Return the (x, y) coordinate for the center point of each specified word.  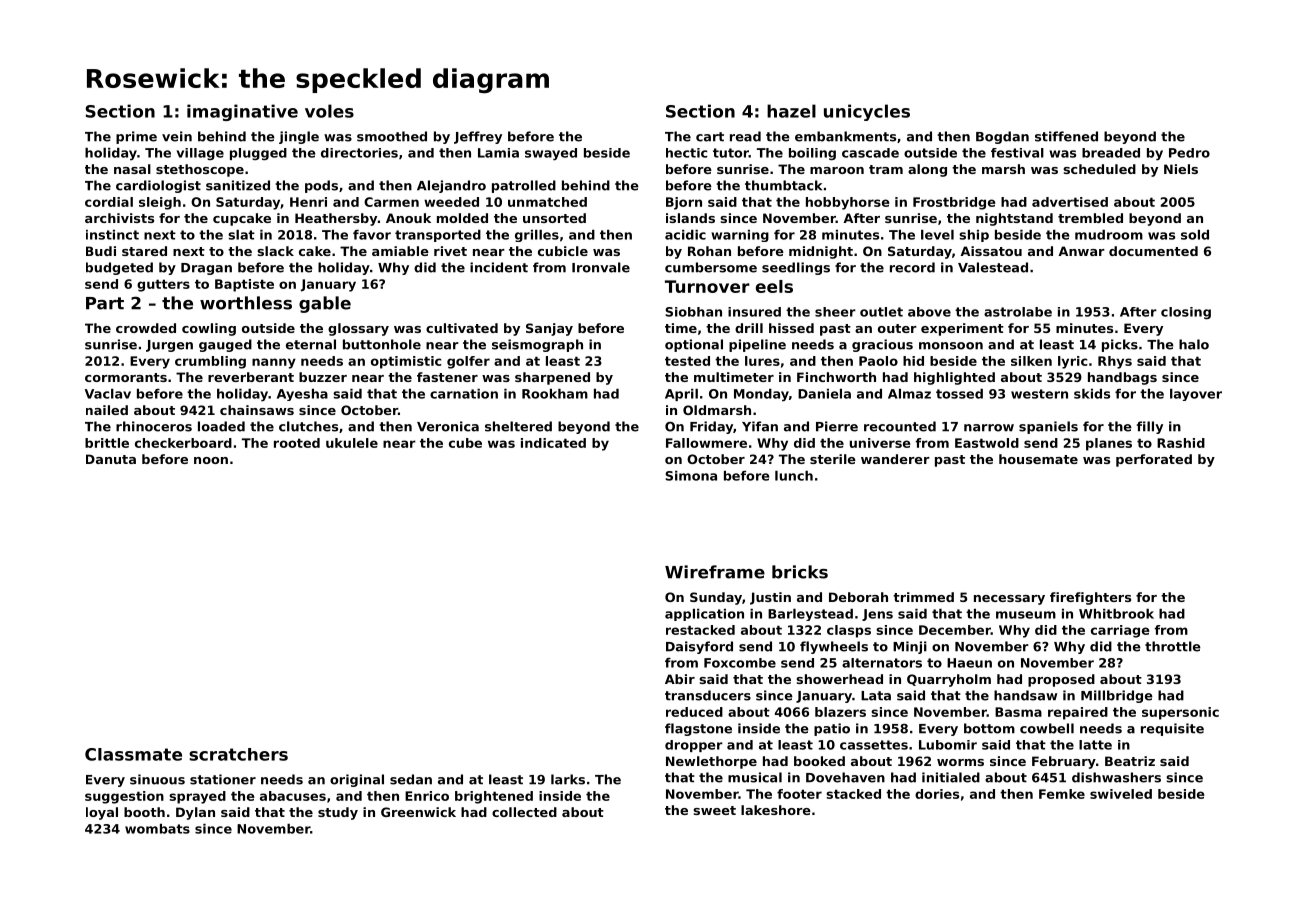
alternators (882, 663)
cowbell (1047, 728)
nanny (274, 363)
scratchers (238, 754)
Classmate (133, 754)
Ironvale (601, 267)
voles (329, 111)
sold (1195, 235)
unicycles (867, 112)
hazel (791, 111)
